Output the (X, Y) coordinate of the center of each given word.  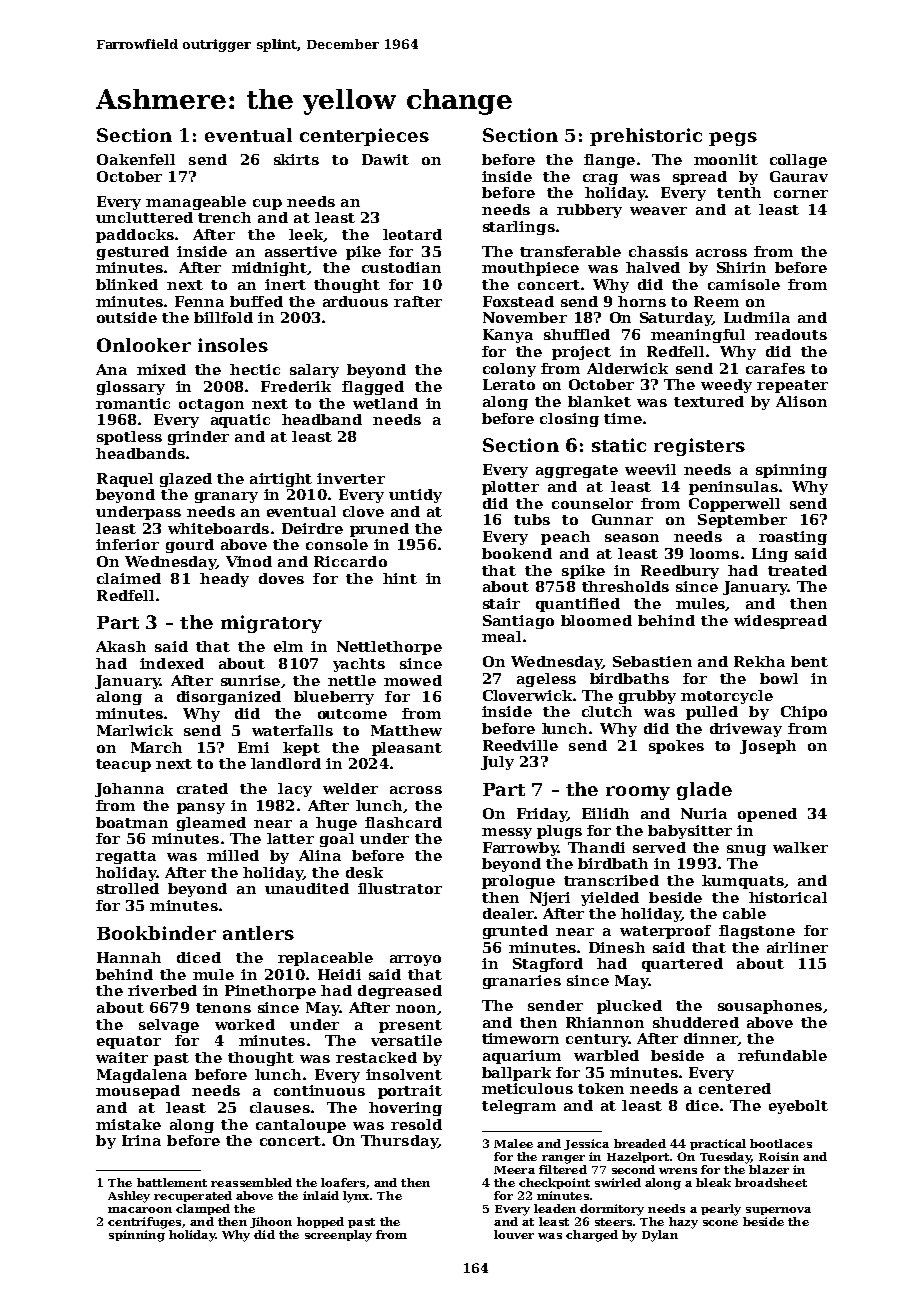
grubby (647, 697)
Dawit (385, 159)
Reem (716, 301)
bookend (517, 553)
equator (129, 1042)
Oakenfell (136, 159)
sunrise (250, 680)
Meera (514, 1170)
